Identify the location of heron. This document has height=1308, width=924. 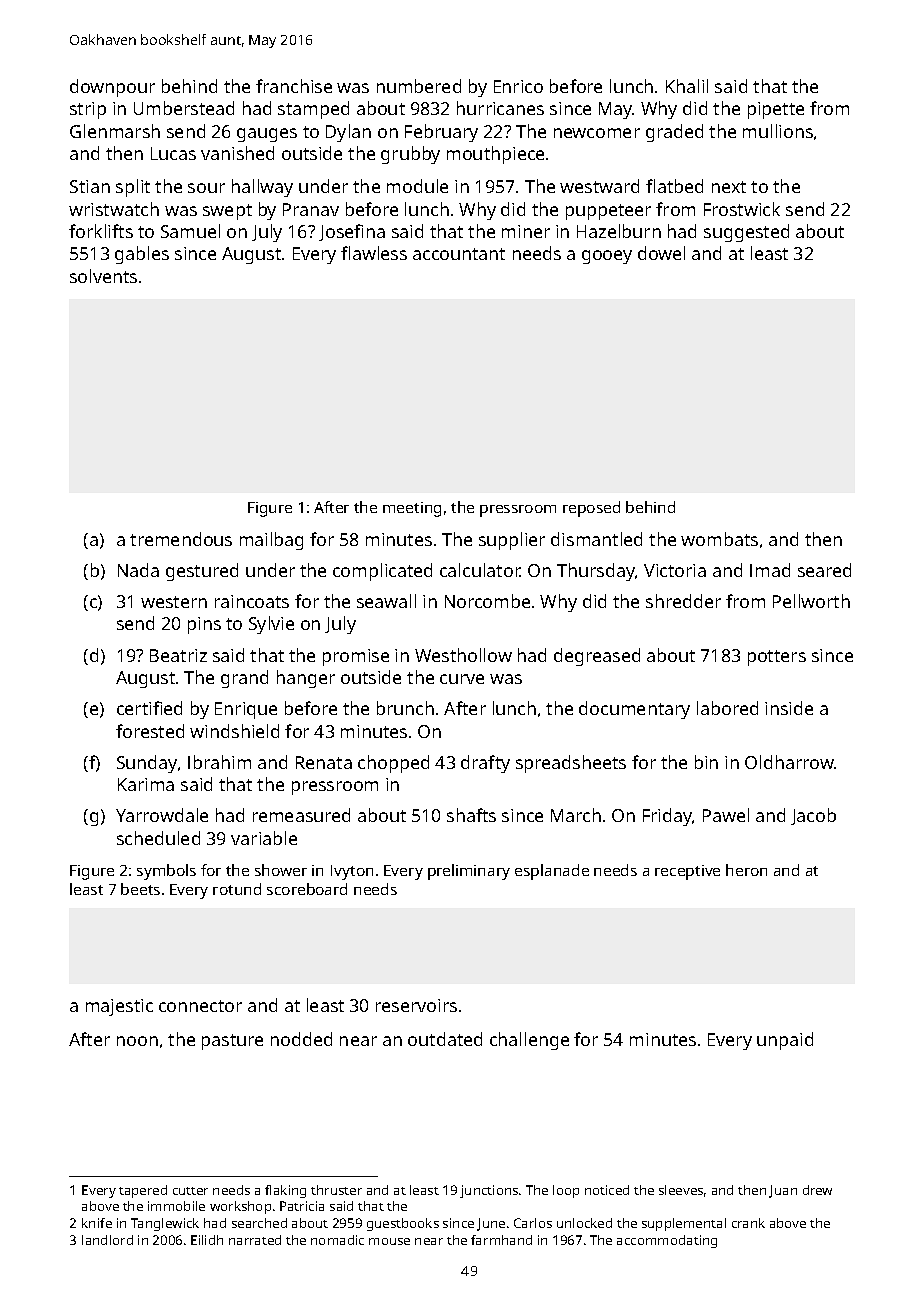
(746, 870).
